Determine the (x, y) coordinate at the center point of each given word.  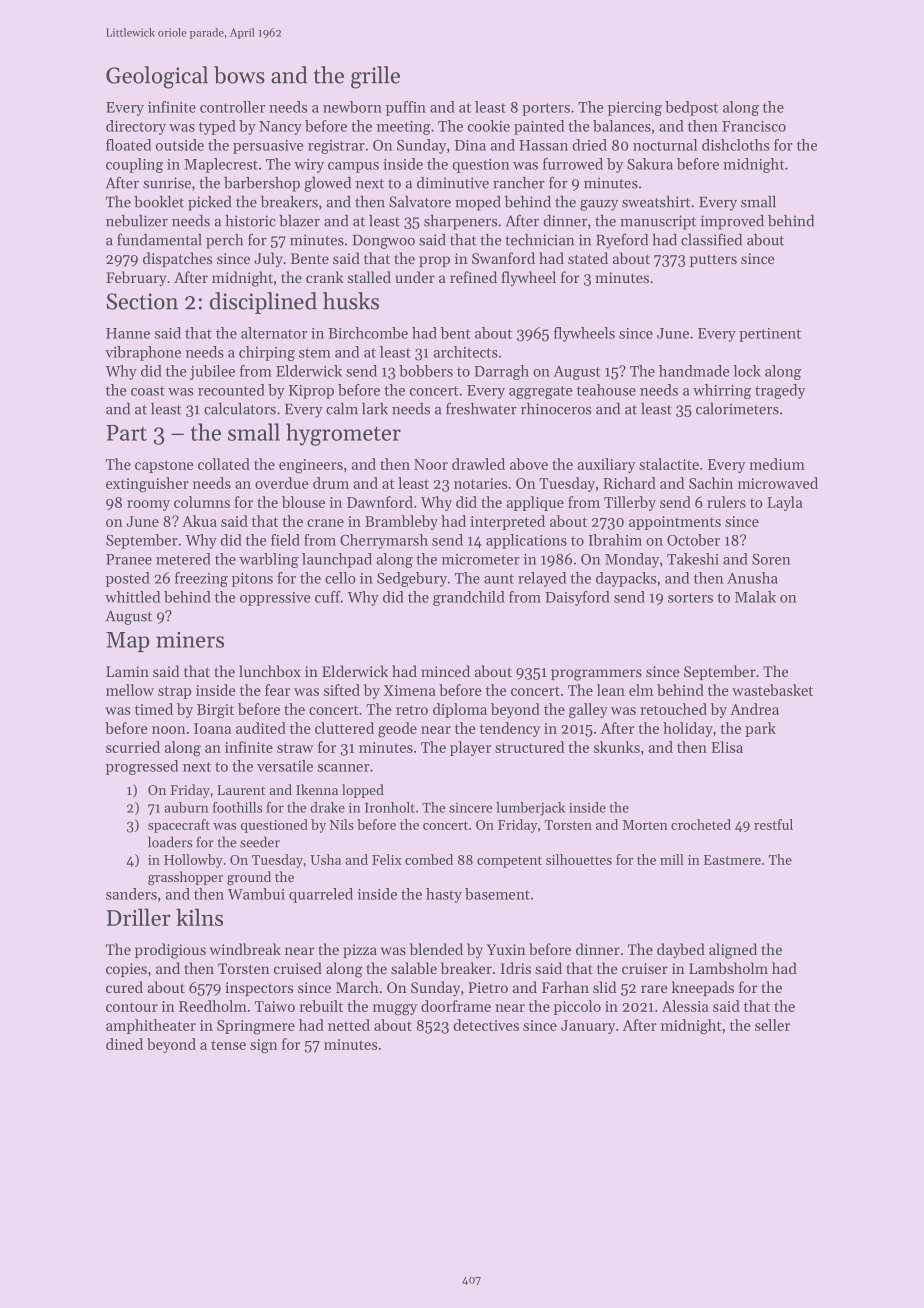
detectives (486, 1025)
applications (526, 541)
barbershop (262, 184)
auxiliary (606, 465)
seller (772, 1025)
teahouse (606, 390)
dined (124, 1044)
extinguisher (147, 485)
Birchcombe (368, 333)
